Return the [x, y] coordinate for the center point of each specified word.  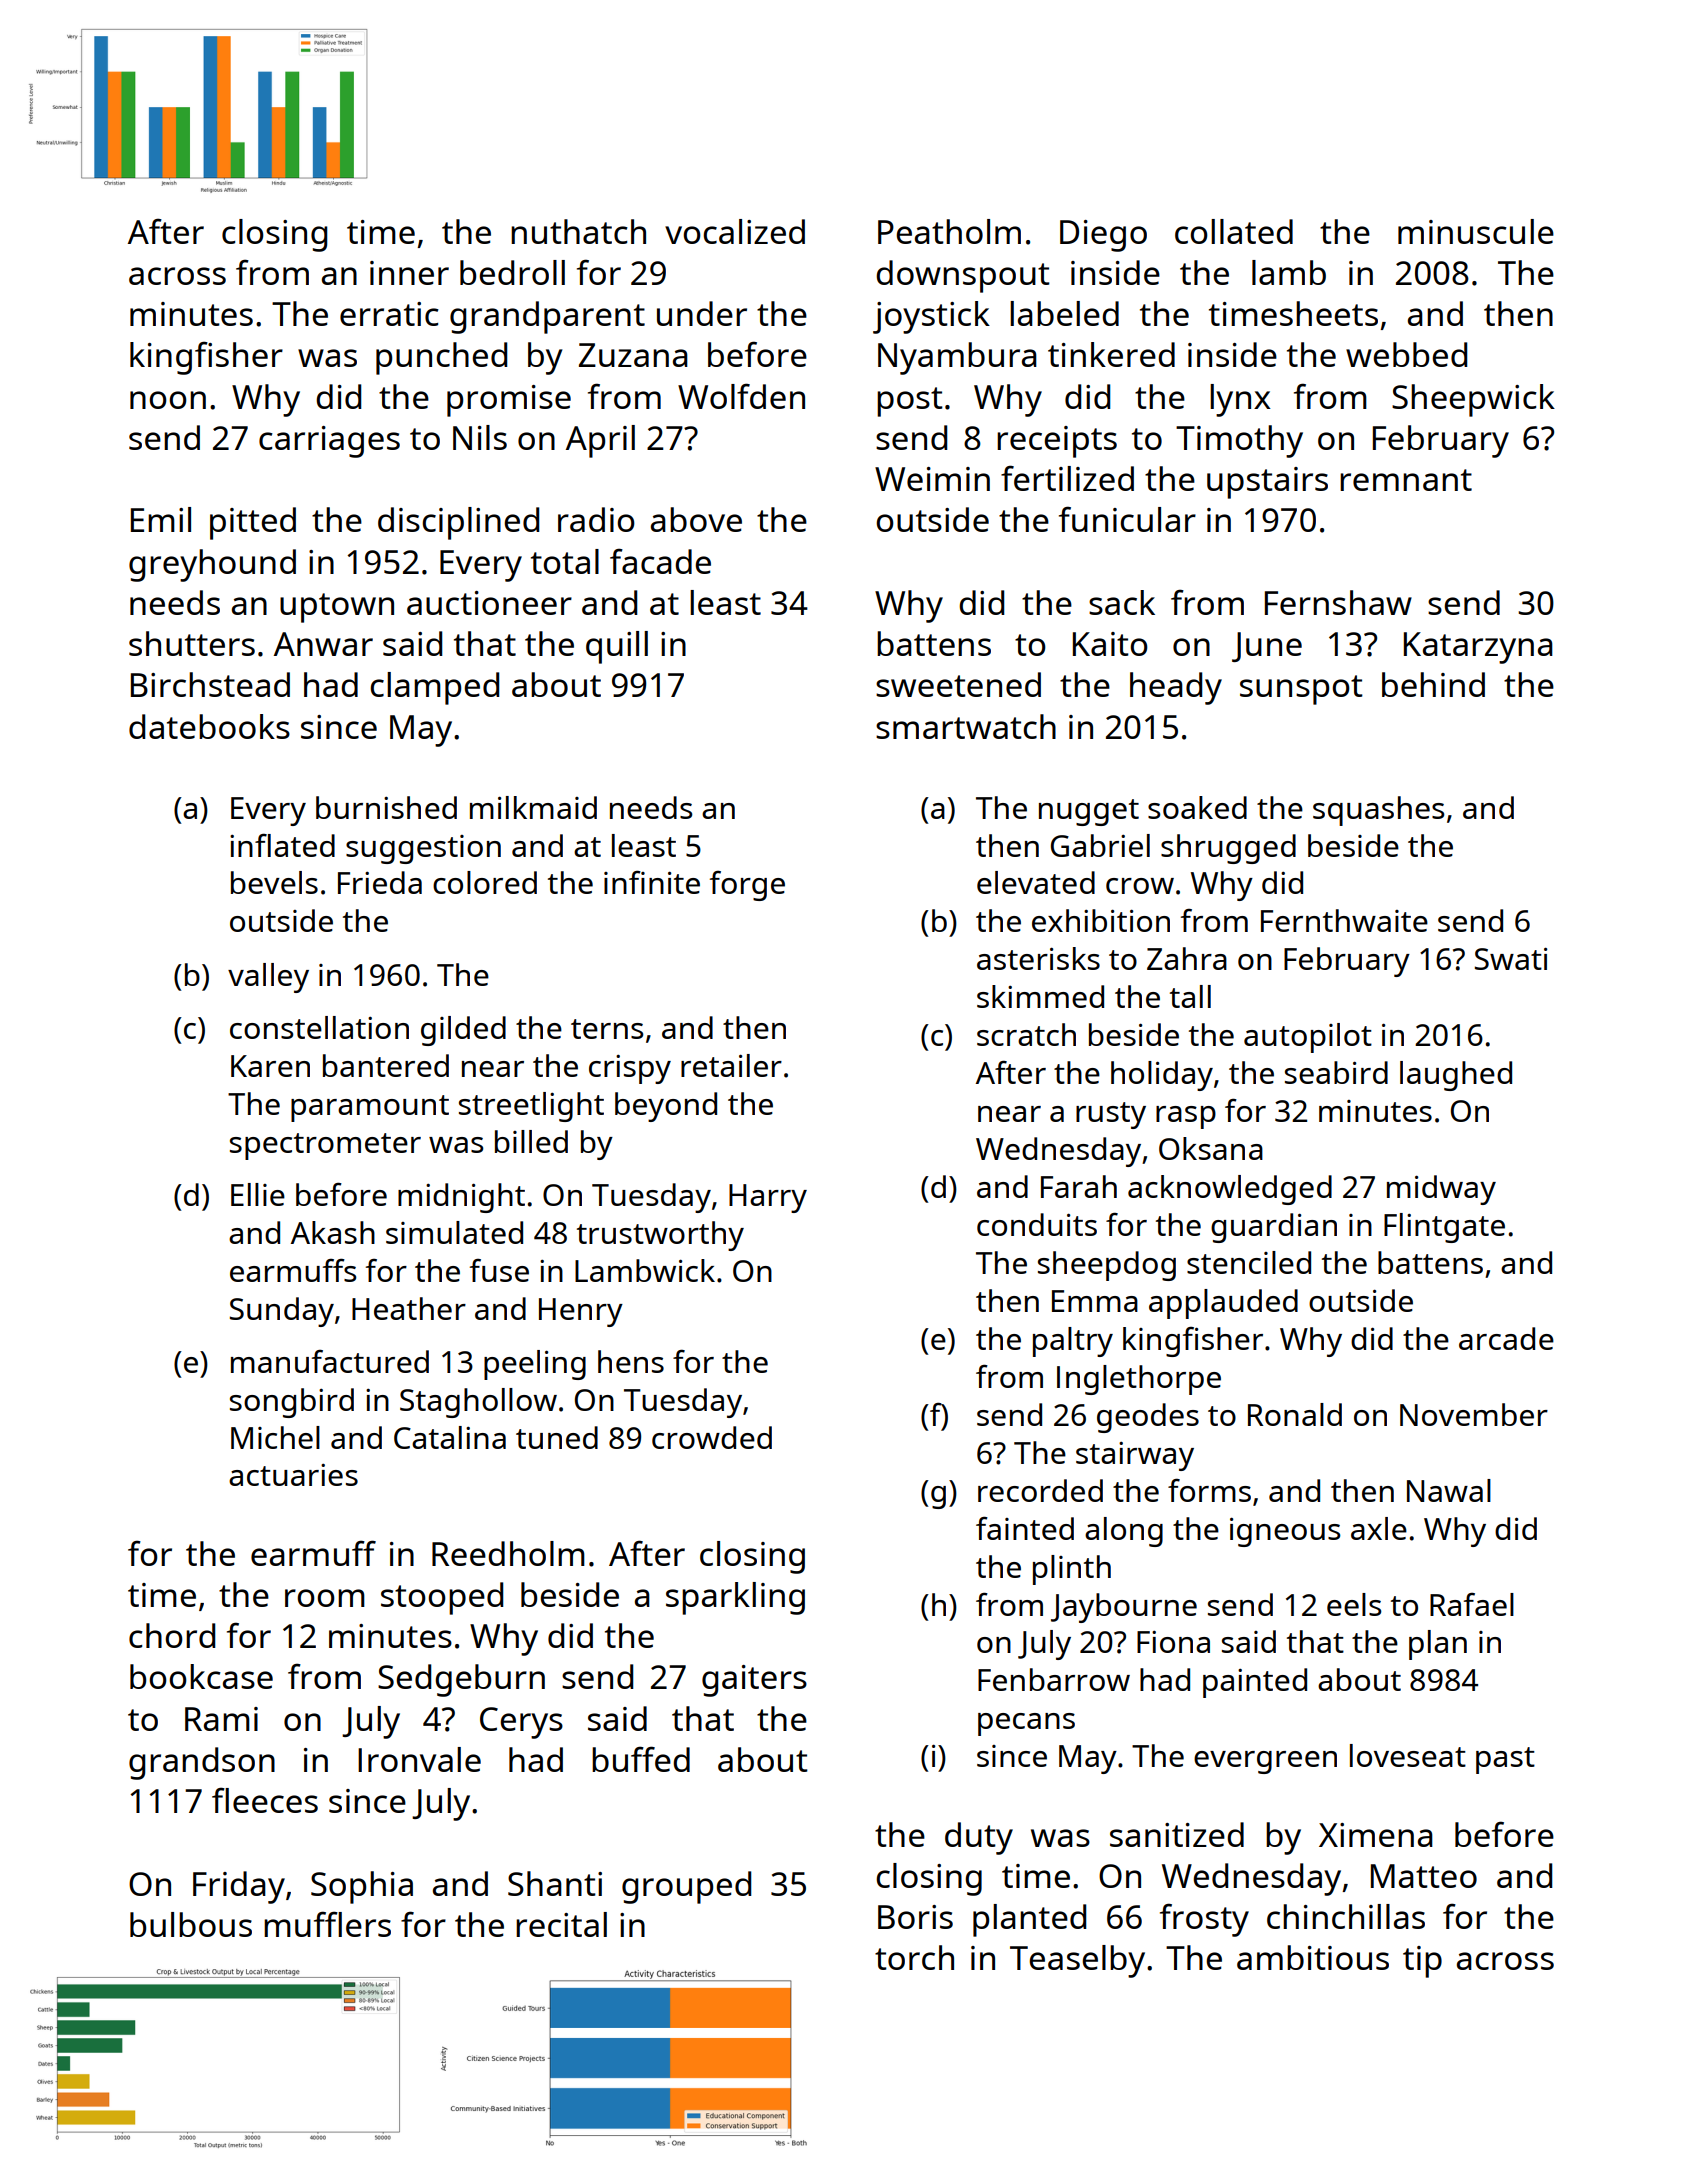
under [702, 313]
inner [409, 273]
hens [631, 1361]
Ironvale [419, 1759]
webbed [1406, 354]
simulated [454, 1232]
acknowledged [1230, 1190]
